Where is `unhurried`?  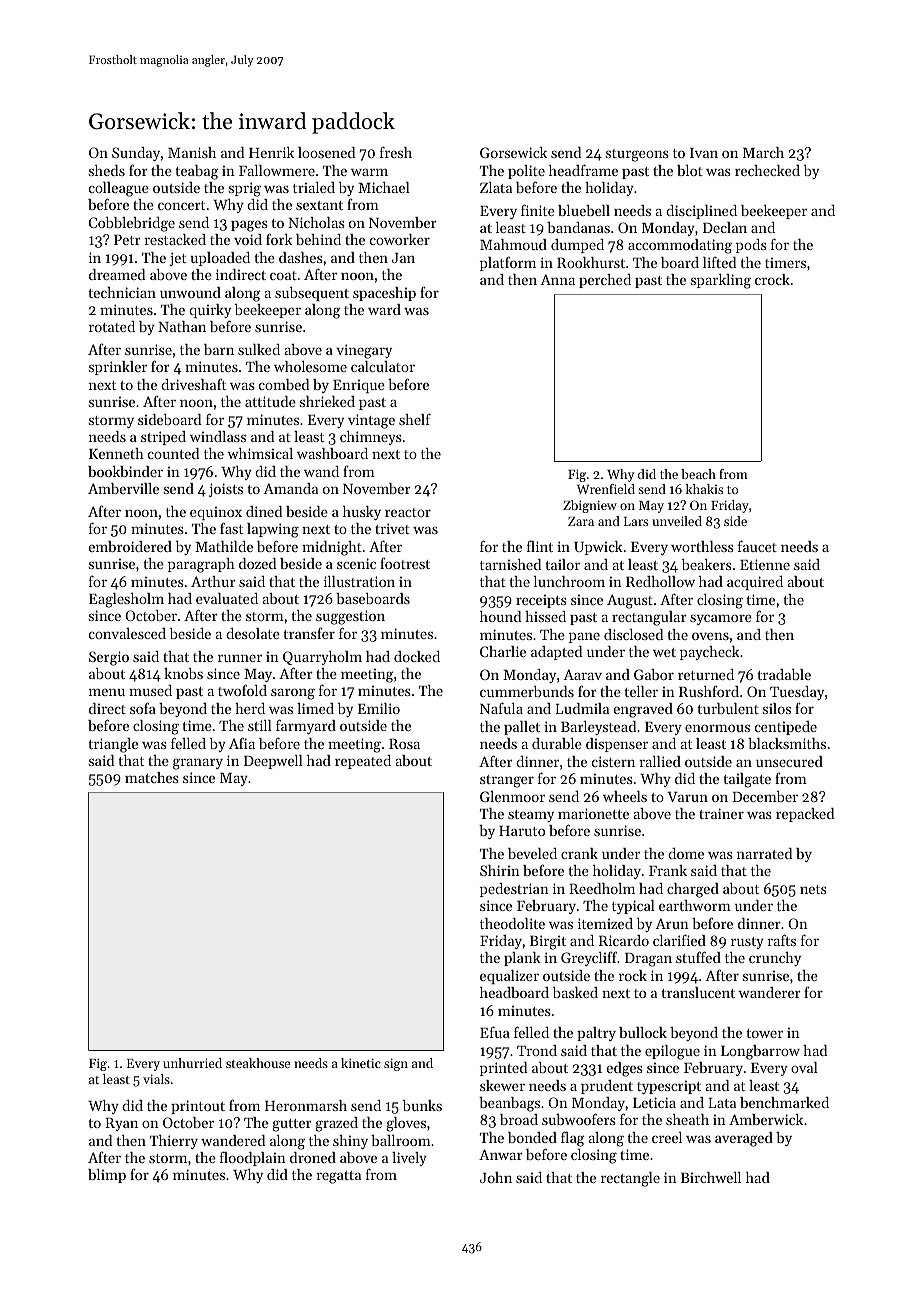 unhurried is located at coordinates (192, 1063).
